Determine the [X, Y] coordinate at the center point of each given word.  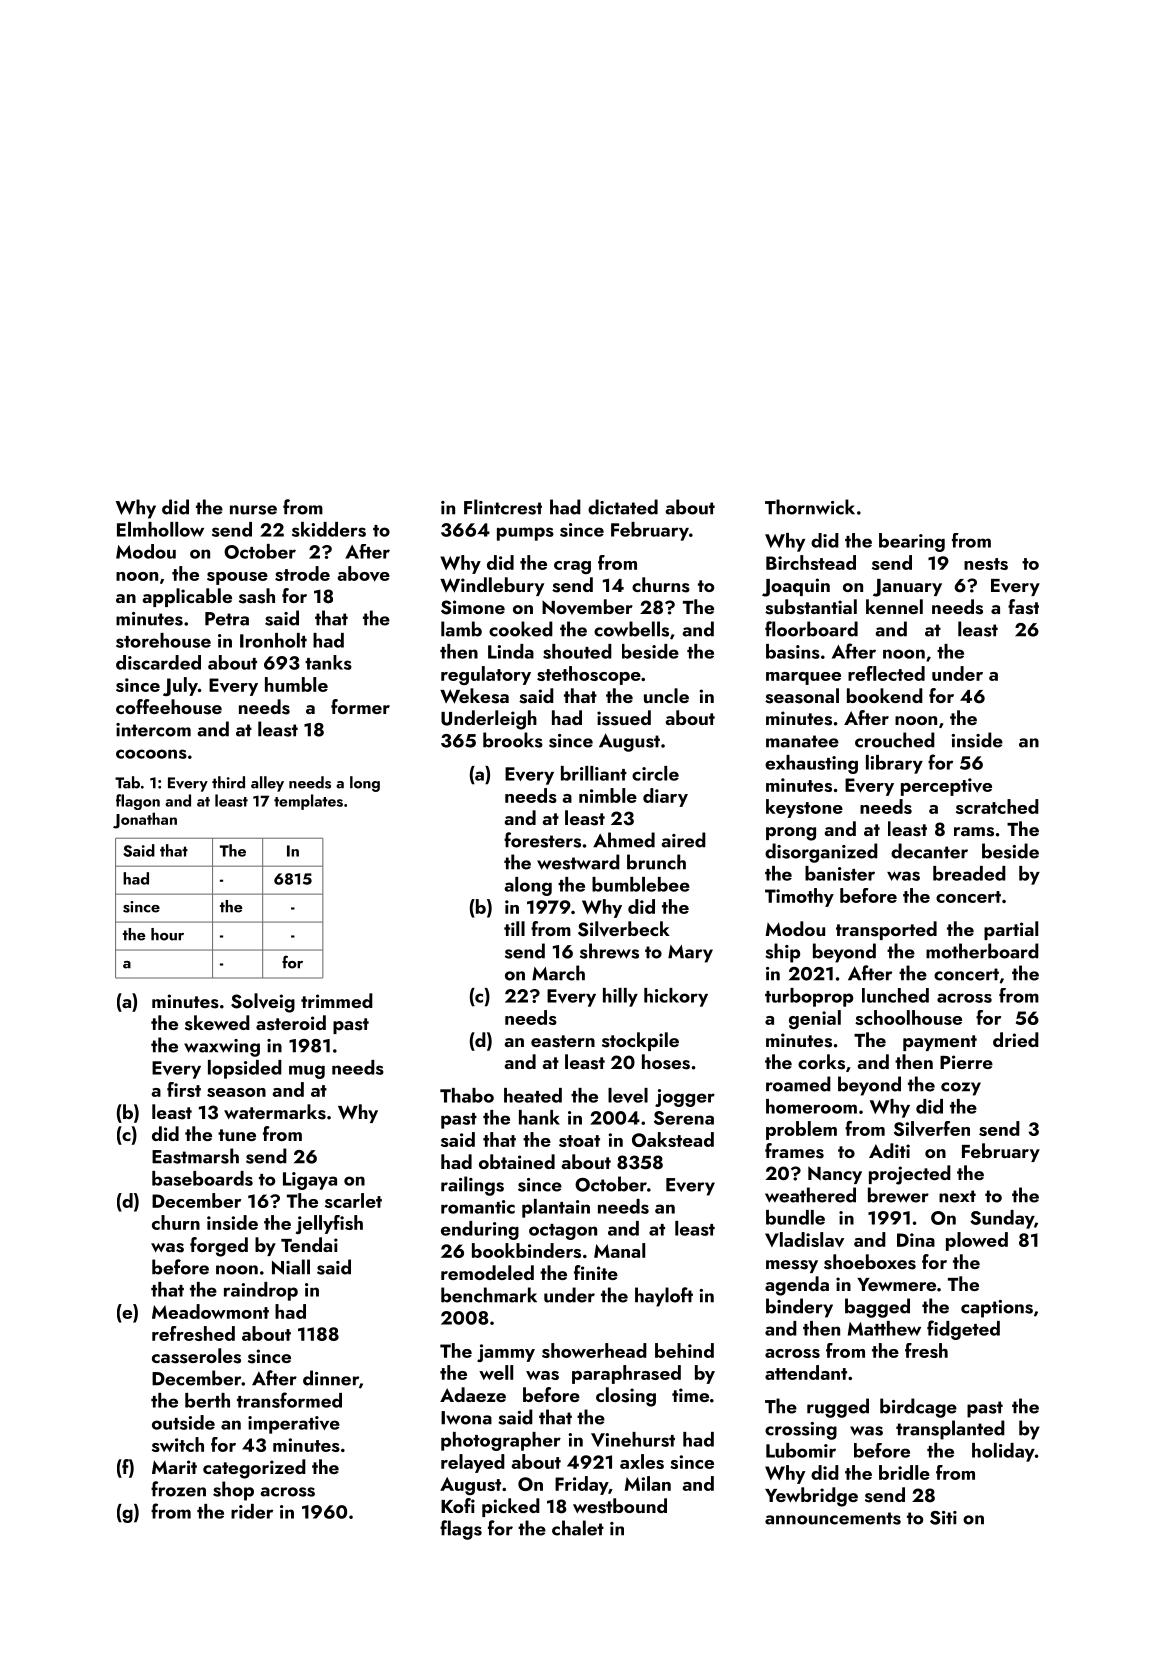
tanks [328, 662]
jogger [685, 1098]
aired [683, 840]
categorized [254, 1469]
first [184, 1089]
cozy [961, 1089]
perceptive [946, 787]
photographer [501, 1441]
